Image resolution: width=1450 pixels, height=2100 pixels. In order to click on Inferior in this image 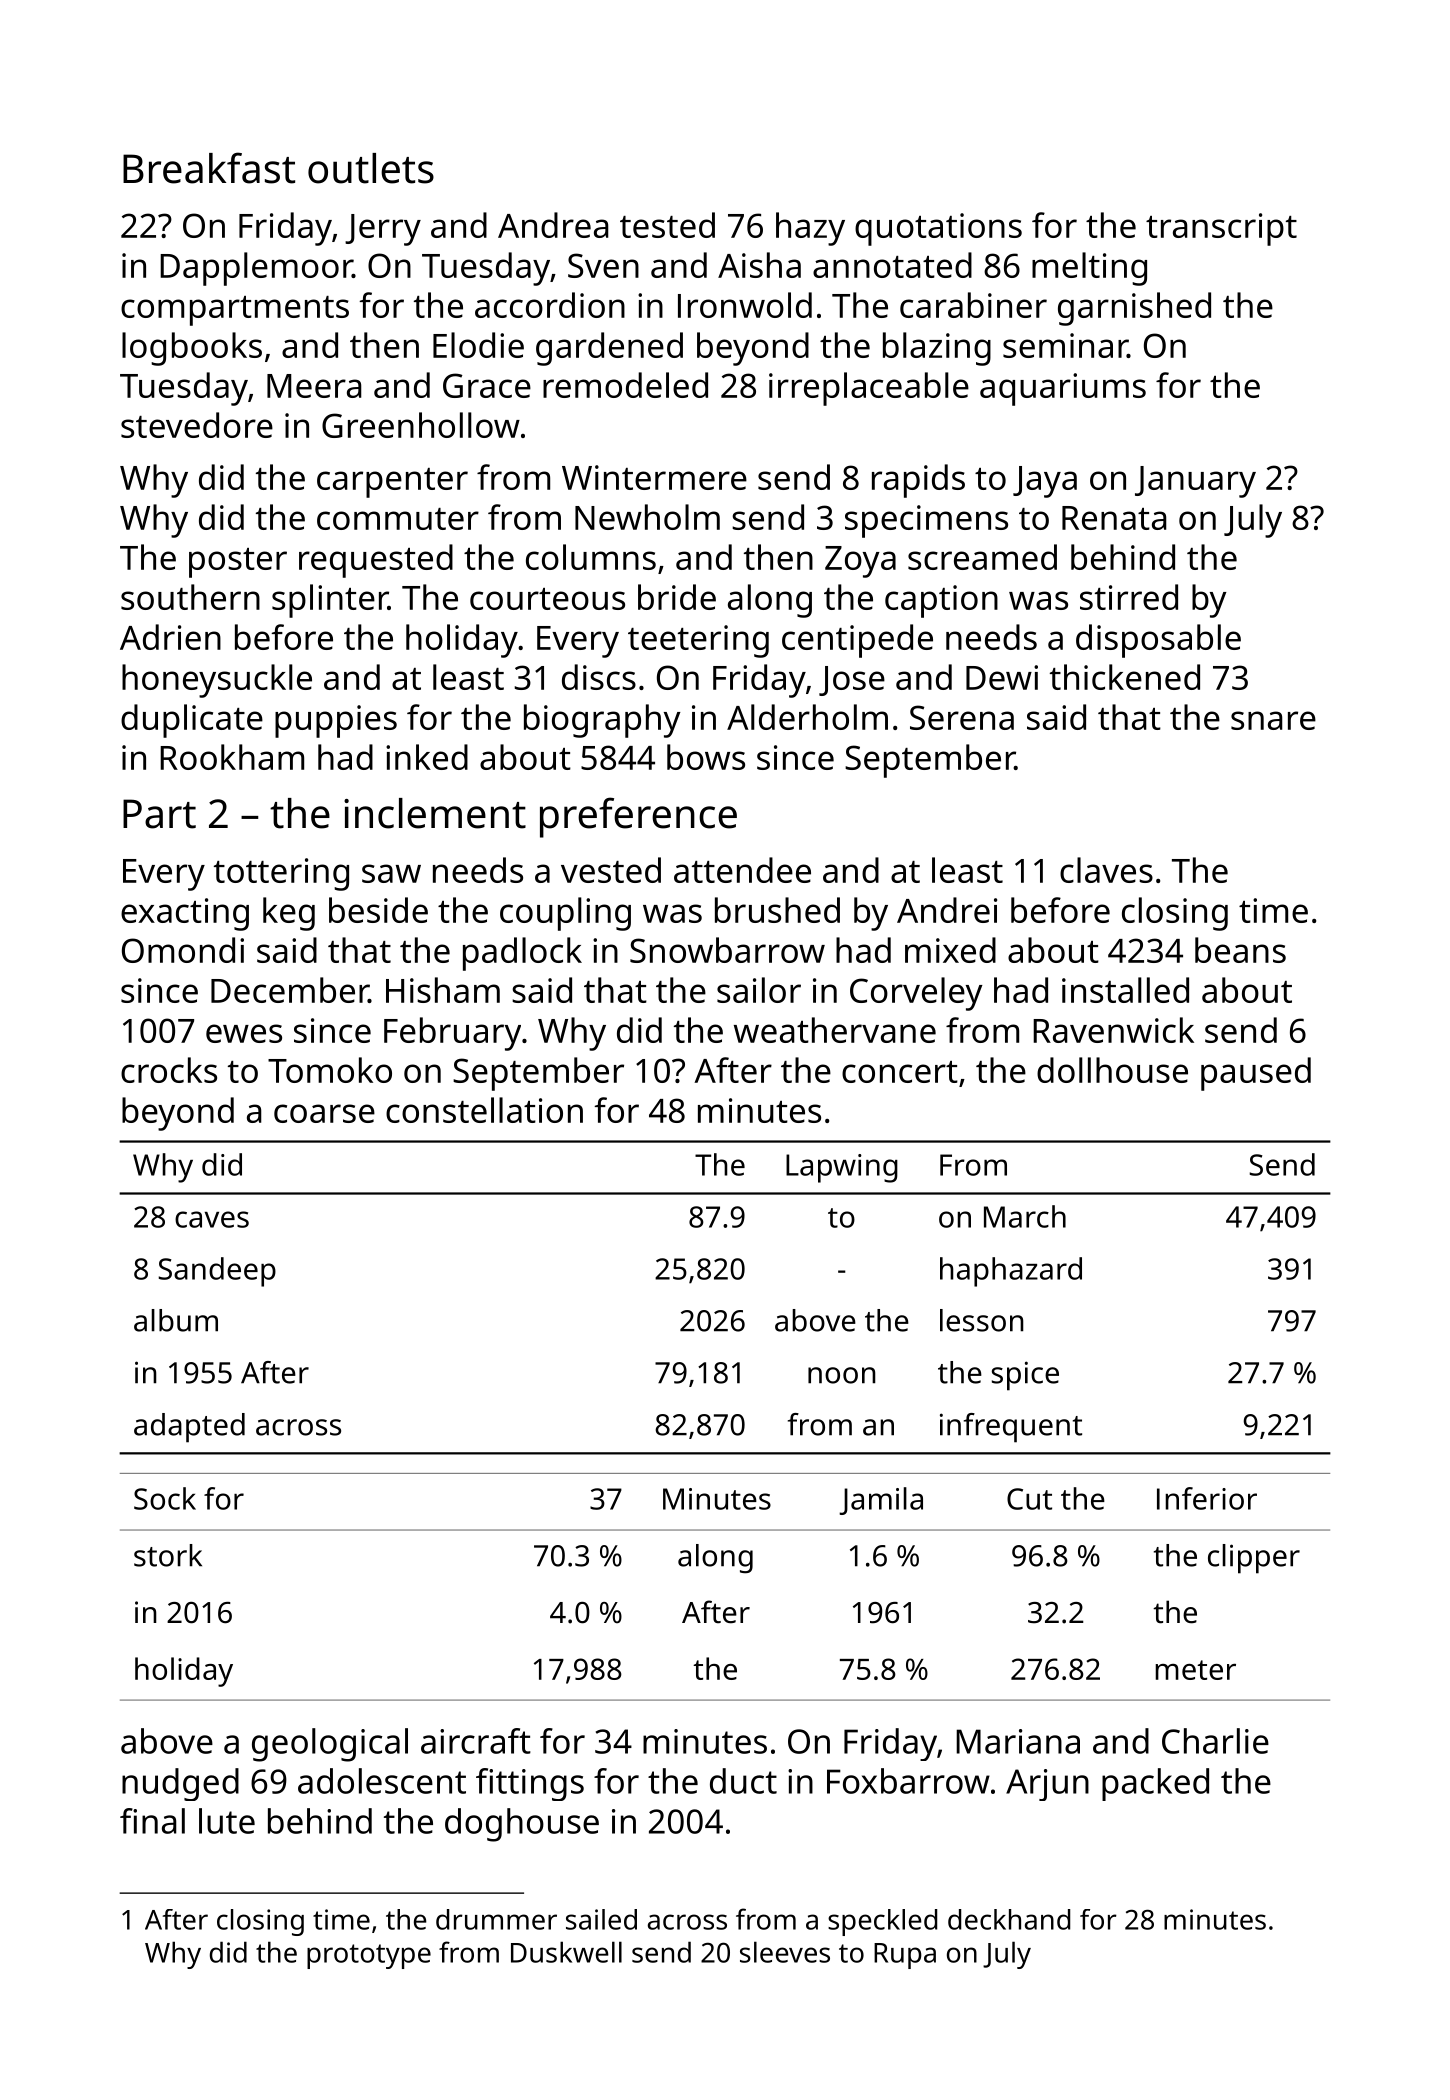, I will do `click(1207, 1498)`.
